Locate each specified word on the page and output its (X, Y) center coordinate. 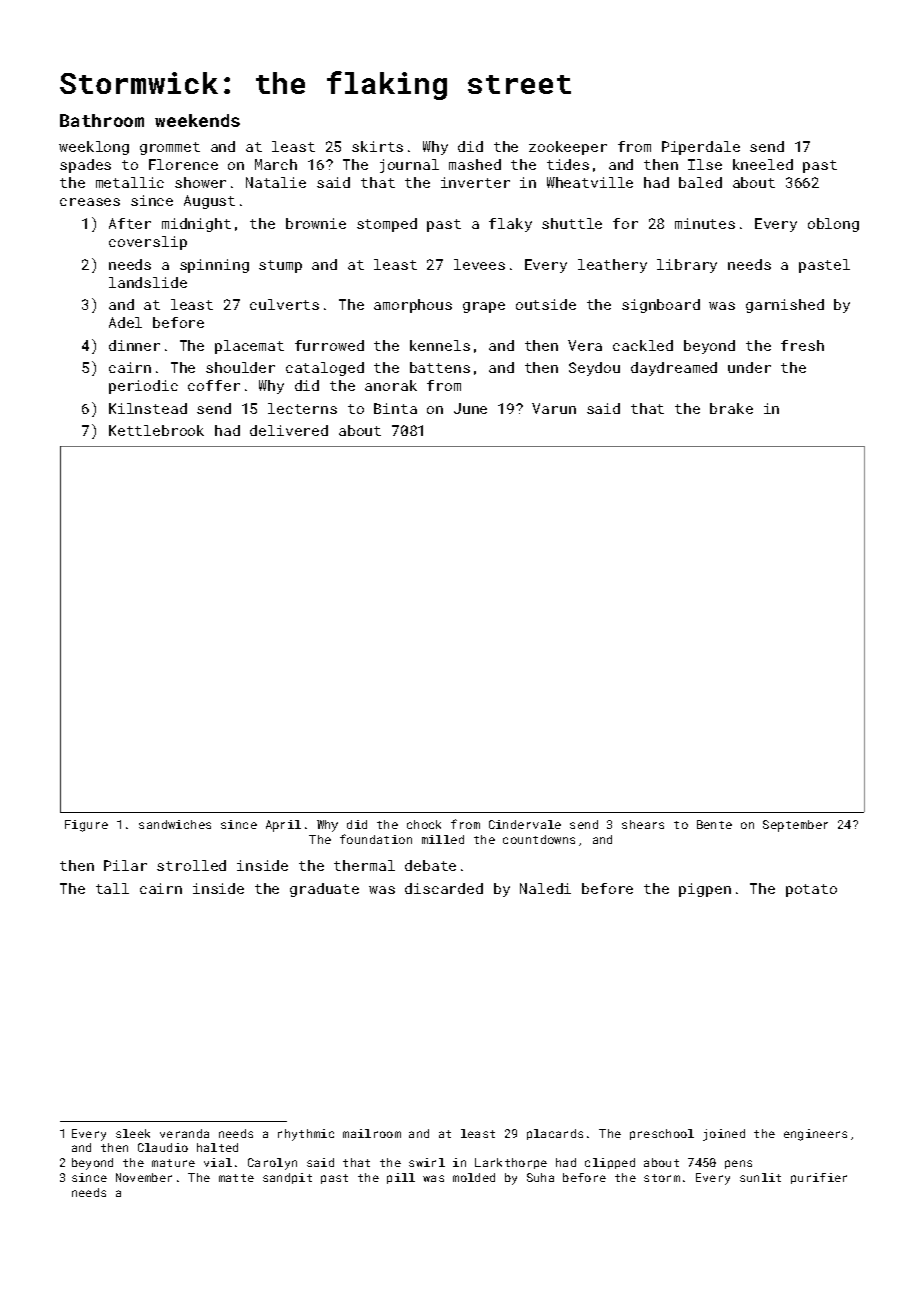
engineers (815, 1135)
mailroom (372, 1133)
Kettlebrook (156, 430)
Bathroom (102, 120)
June (470, 408)
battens (440, 367)
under (749, 367)
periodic (143, 387)
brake (731, 408)
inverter (475, 182)
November (144, 1177)
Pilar (125, 865)
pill (401, 1178)
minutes (705, 223)
